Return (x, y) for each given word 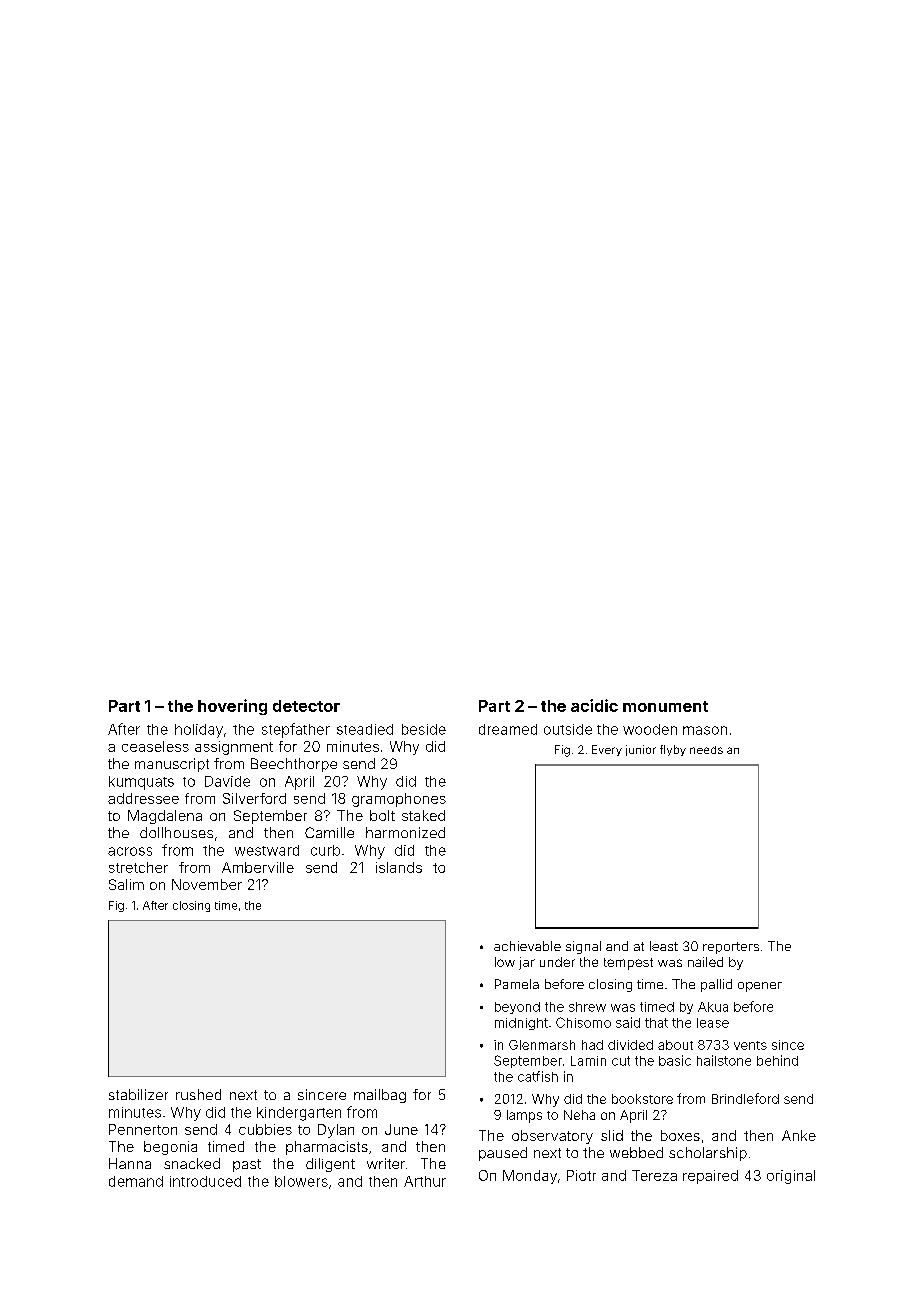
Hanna (130, 1163)
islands (399, 867)
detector (306, 706)
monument (665, 706)
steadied (365, 729)
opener (760, 987)
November (207, 884)
